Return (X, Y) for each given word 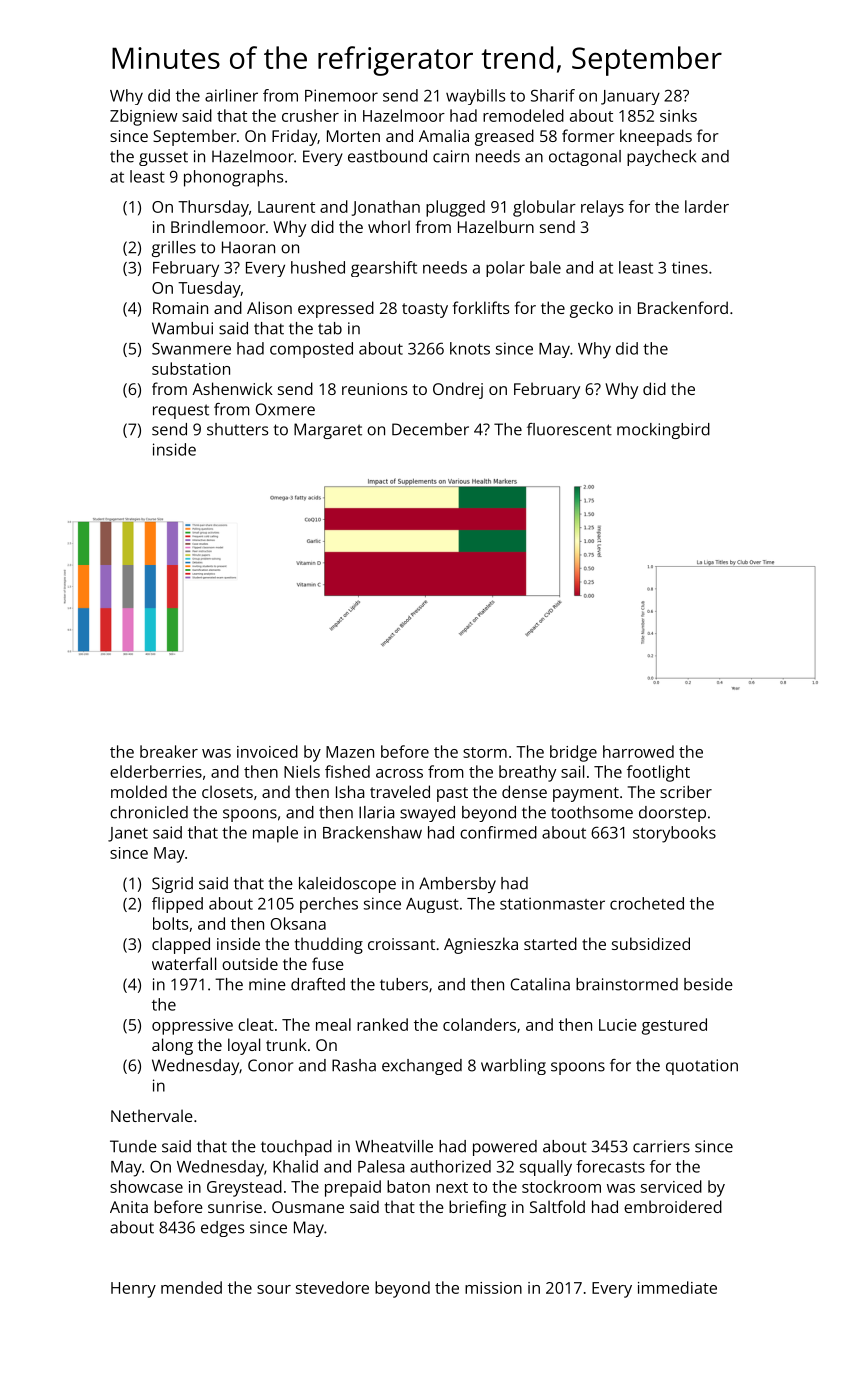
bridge (573, 753)
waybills (475, 97)
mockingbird (663, 431)
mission (493, 1288)
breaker (169, 751)
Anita (129, 1207)
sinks (678, 115)
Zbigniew (144, 117)
